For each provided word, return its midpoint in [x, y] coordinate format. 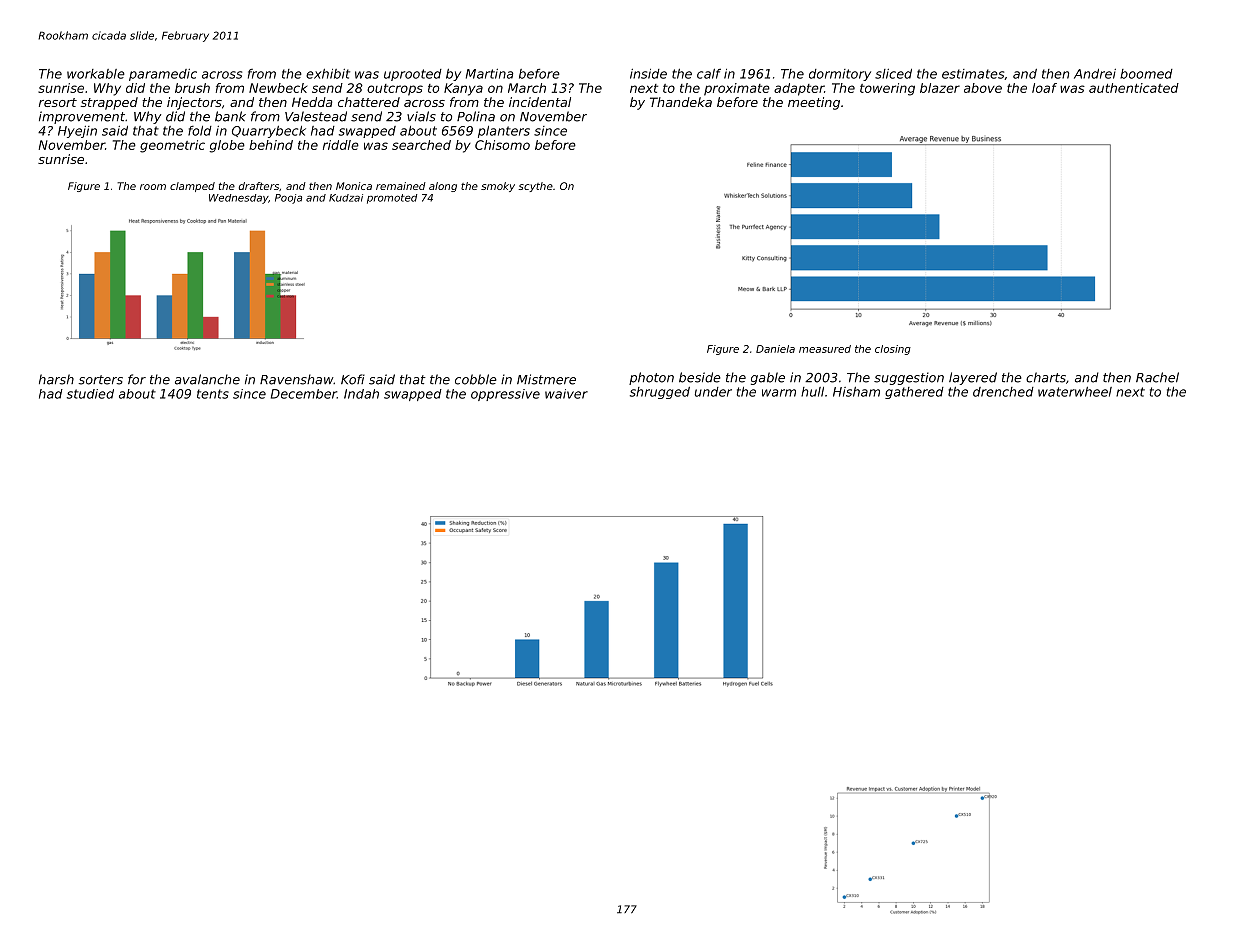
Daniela [775, 349]
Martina [490, 74]
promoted [392, 199]
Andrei [1095, 74]
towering [887, 89]
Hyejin [77, 131]
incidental [540, 102]
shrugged [660, 393]
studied [90, 394]
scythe [535, 187]
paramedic [163, 75]
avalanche [207, 379]
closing [893, 350]
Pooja [288, 199]
